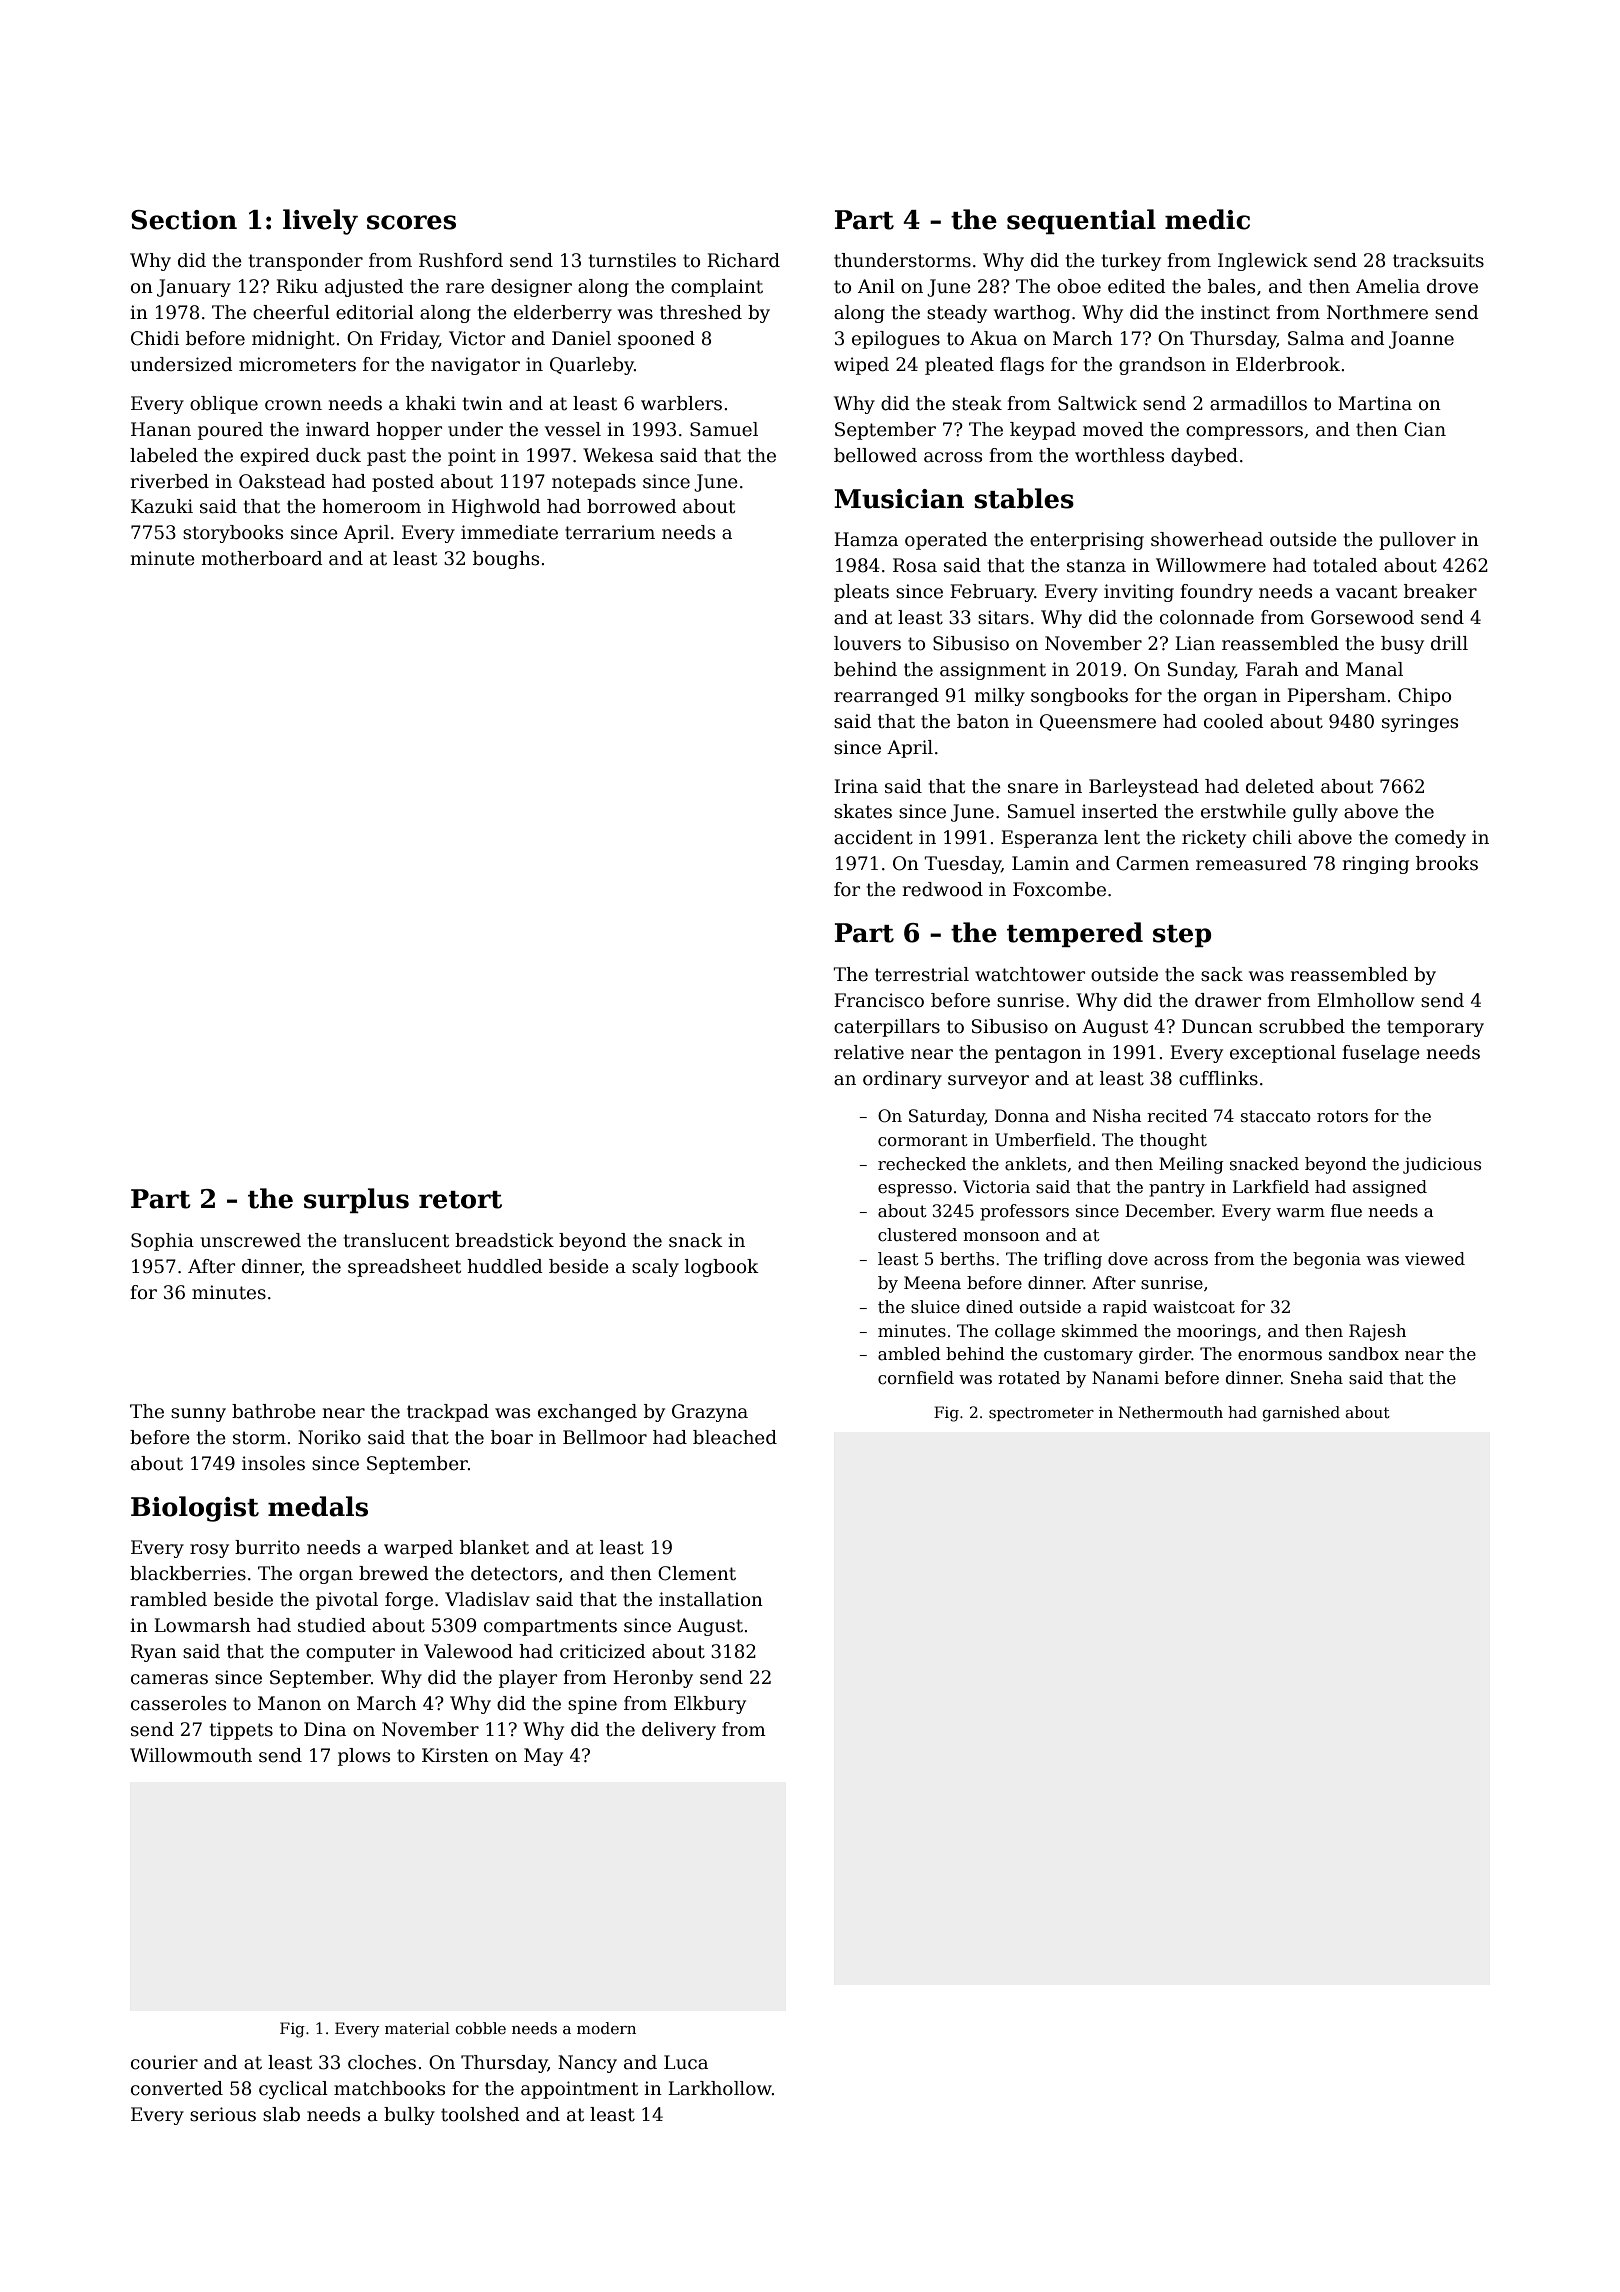 This screenshot has width=1620, height=2292. What do you see at coordinates (1417, 541) in the screenshot?
I see `pullover` at bounding box center [1417, 541].
